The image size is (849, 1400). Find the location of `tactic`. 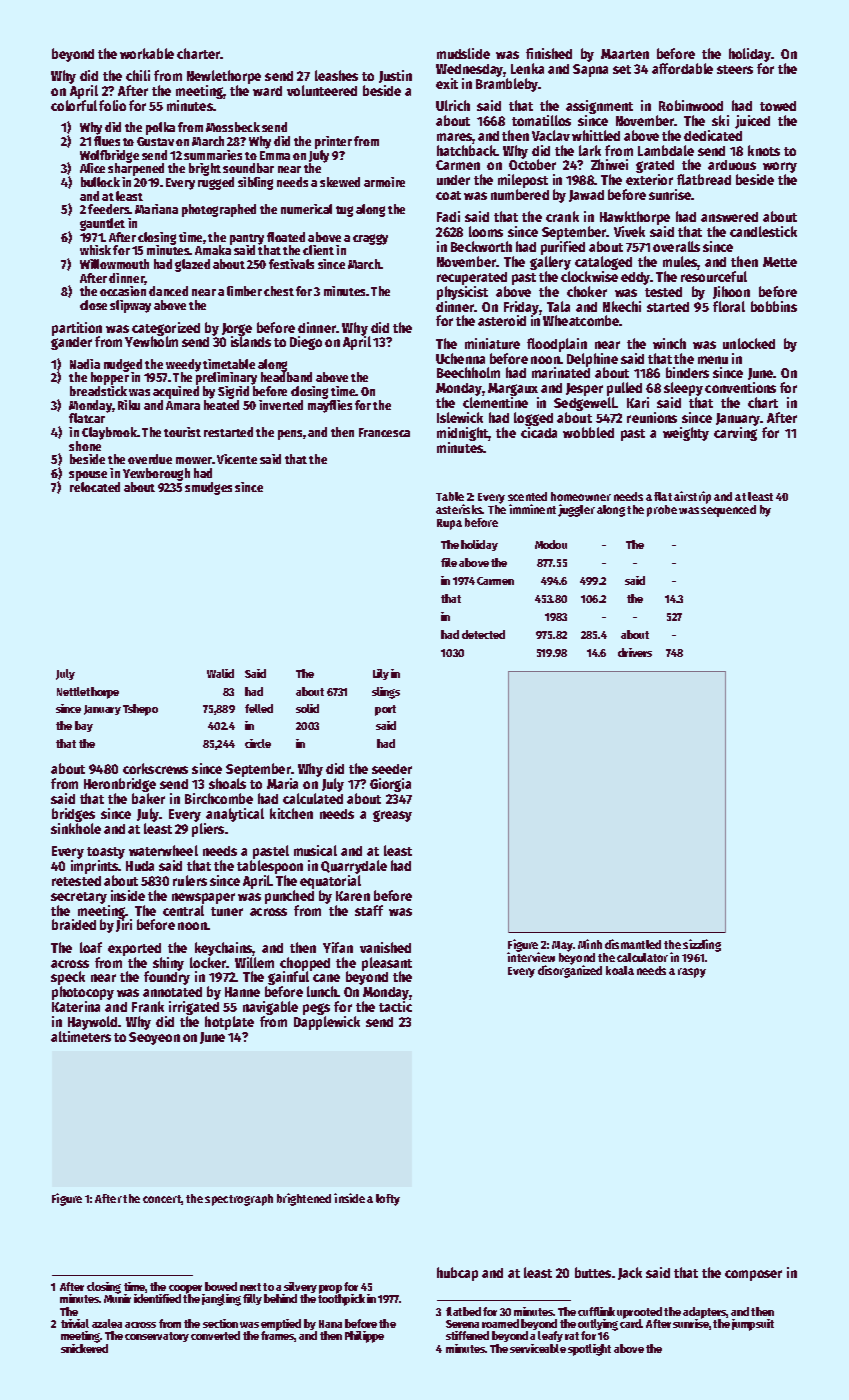

tactic is located at coordinates (395, 1006).
